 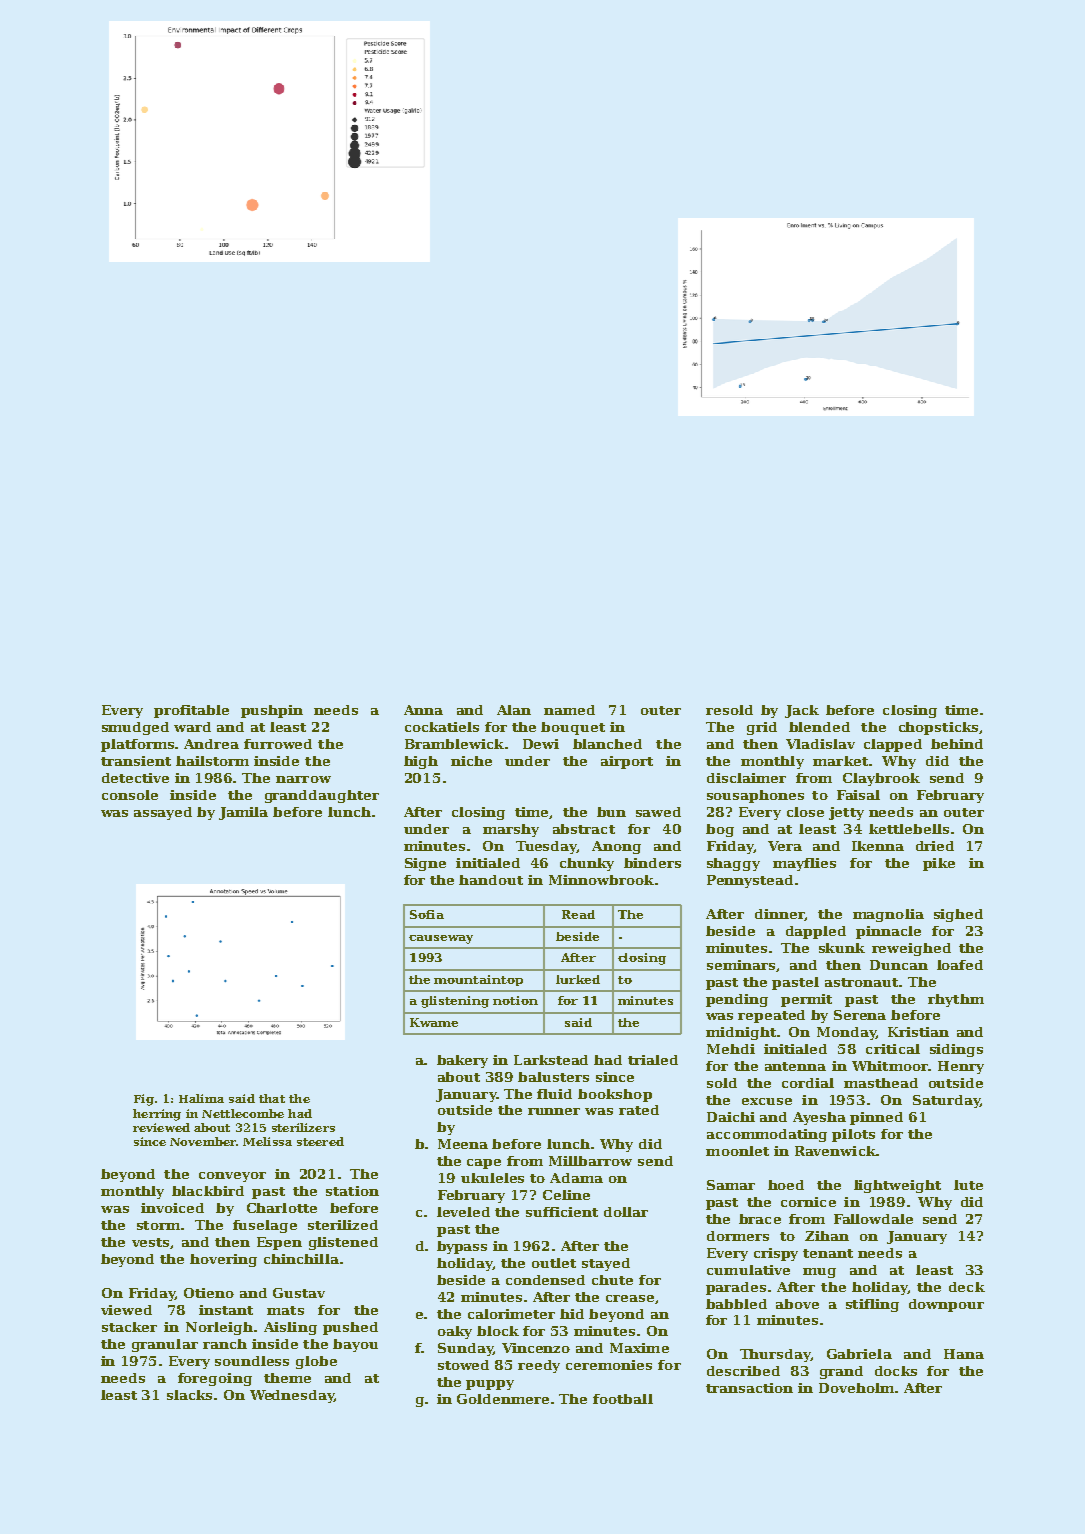 I want to click on puppy, so click(x=490, y=1385).
